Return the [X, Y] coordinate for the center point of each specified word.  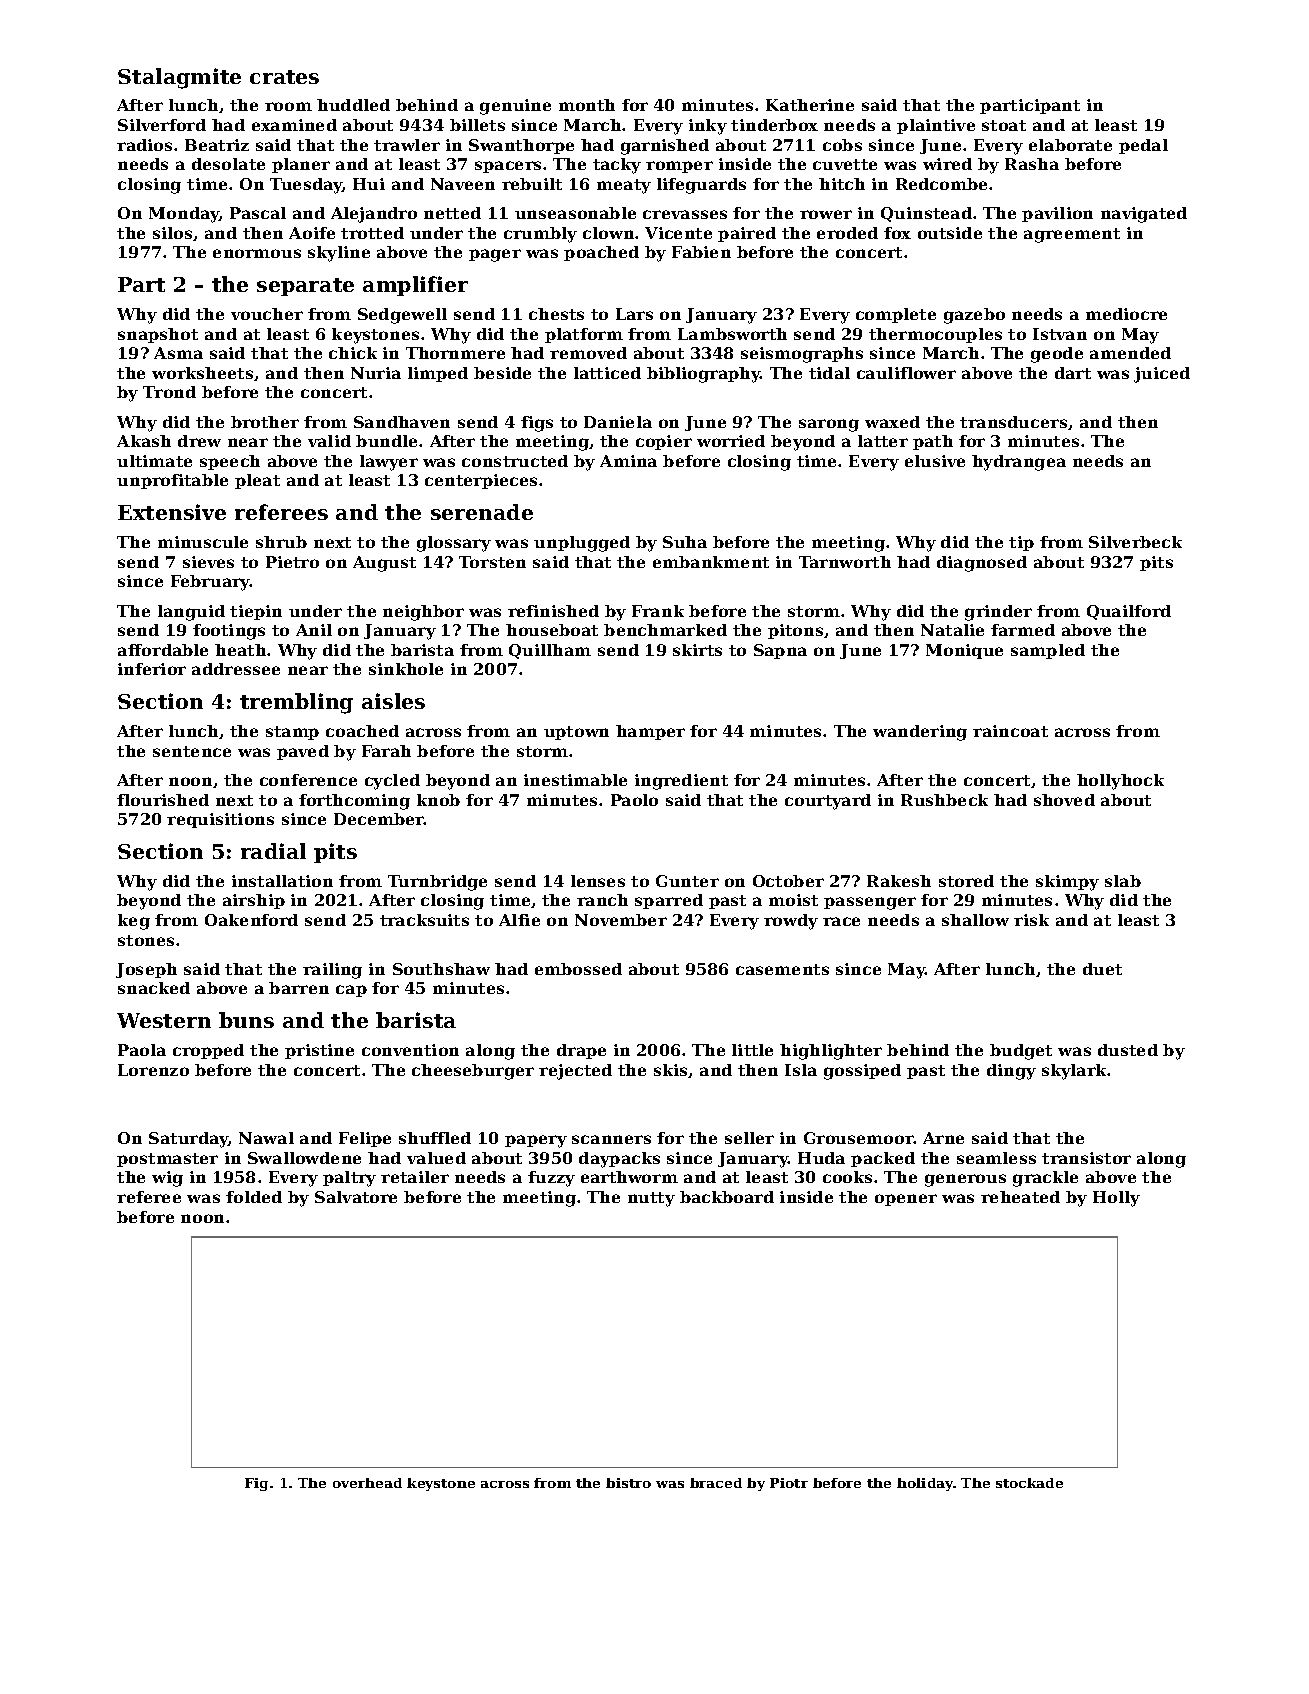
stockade [1029, 1483]
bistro [628, 1483]
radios [144, 145]
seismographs [802, 355]
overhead [367, 1483]
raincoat [1010, 731]
